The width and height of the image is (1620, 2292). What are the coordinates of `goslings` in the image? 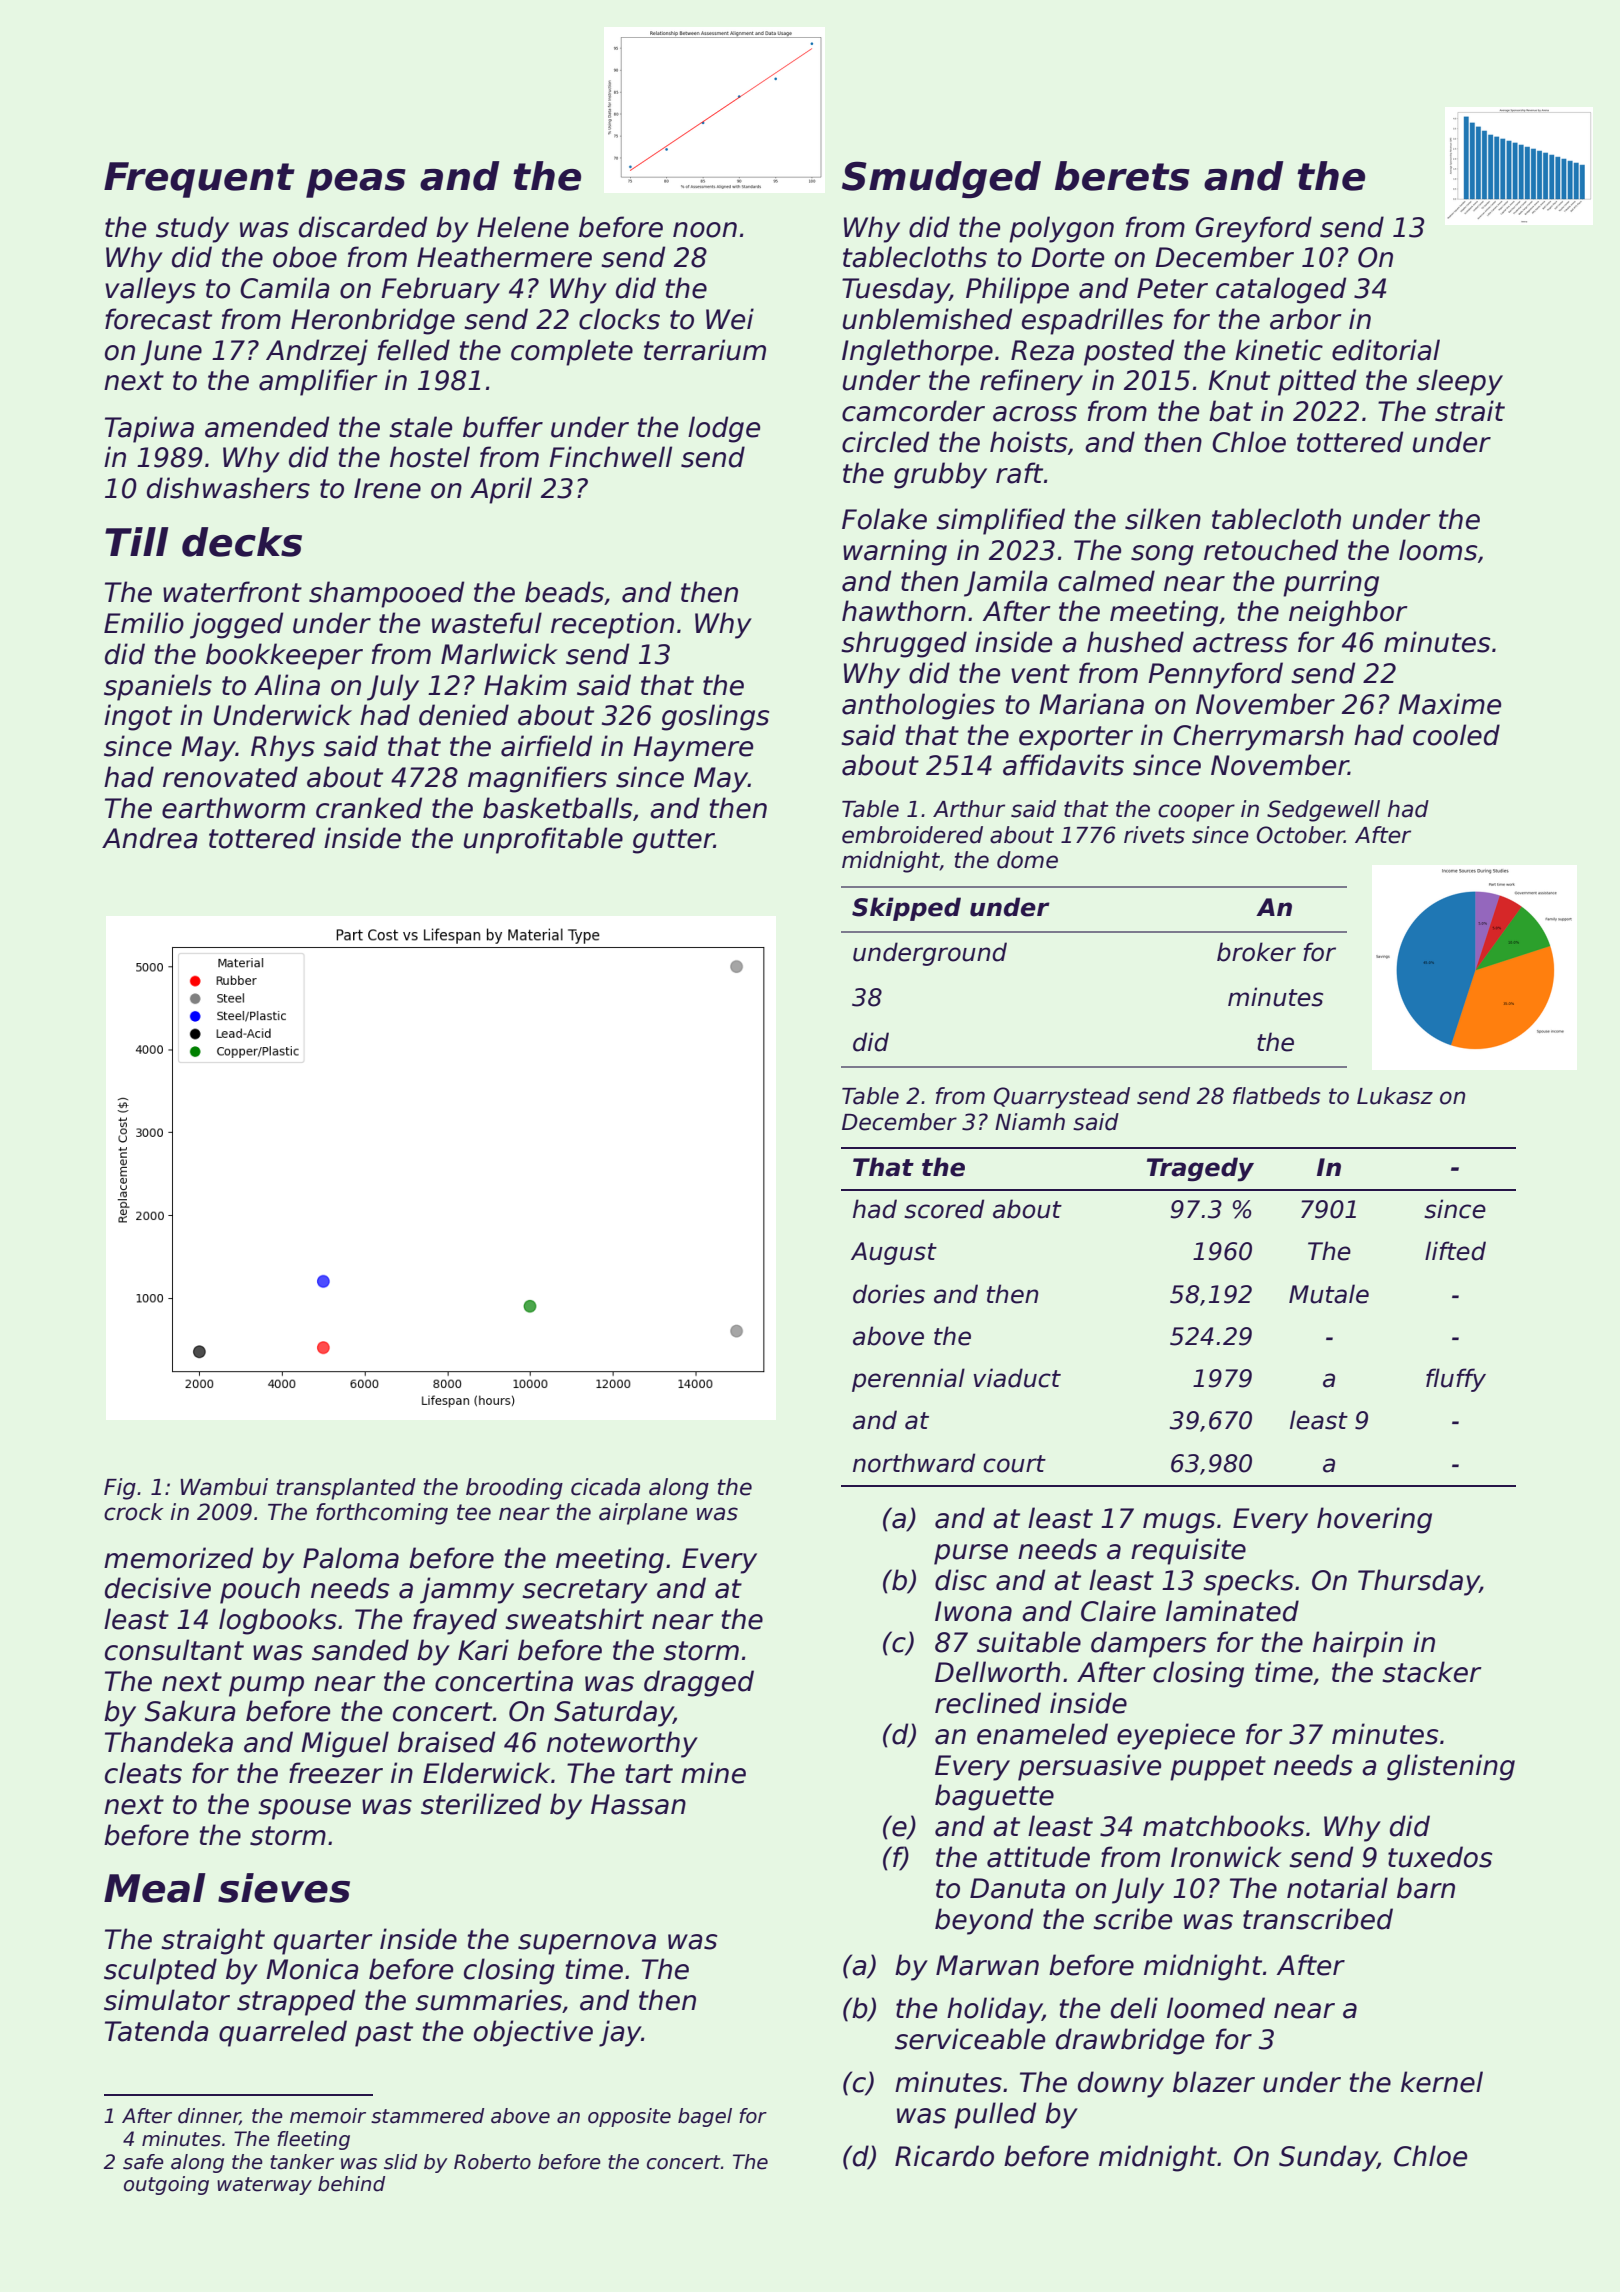 It's located at (715, 717).
